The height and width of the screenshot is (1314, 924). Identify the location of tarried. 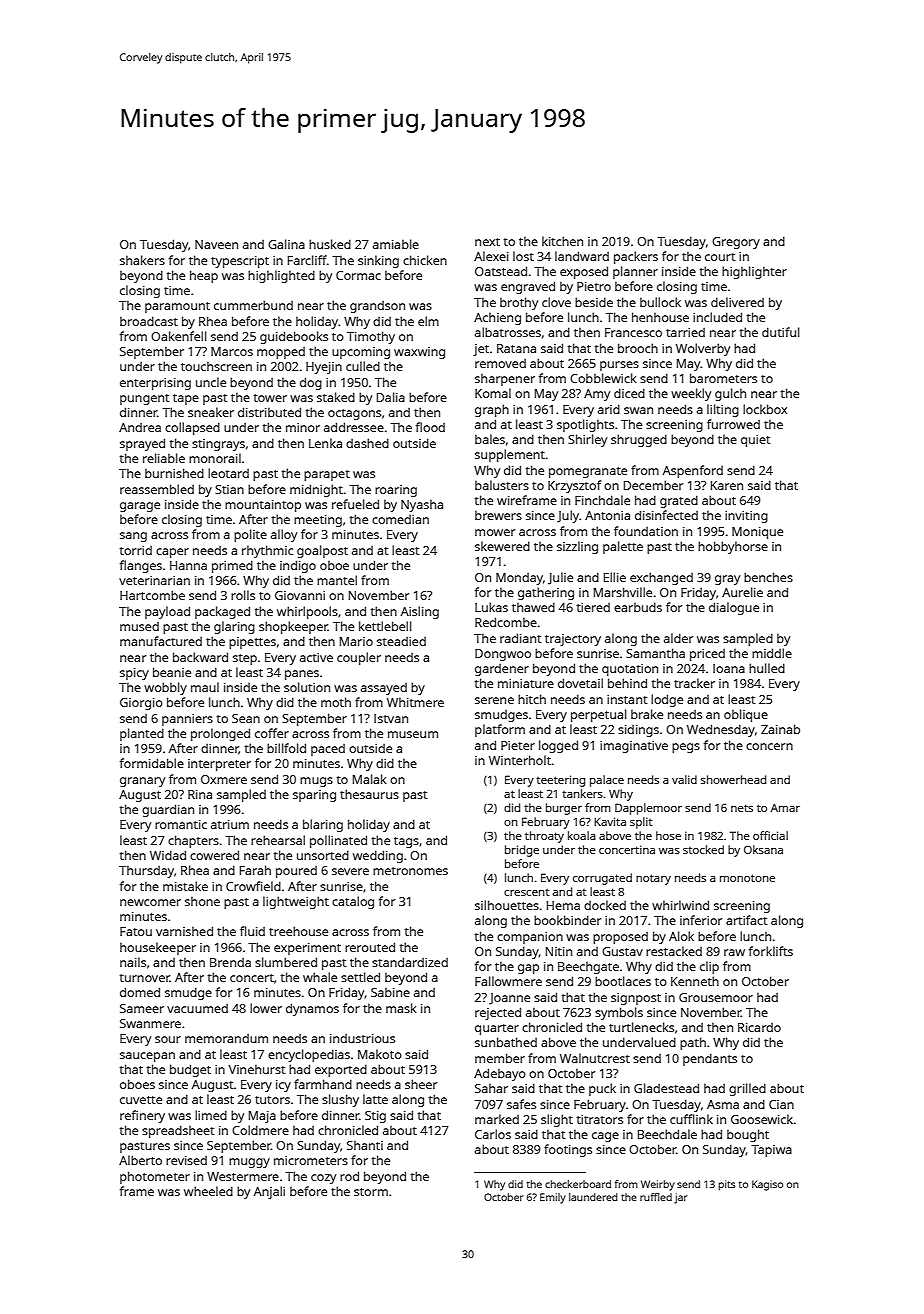
(685, 332).
